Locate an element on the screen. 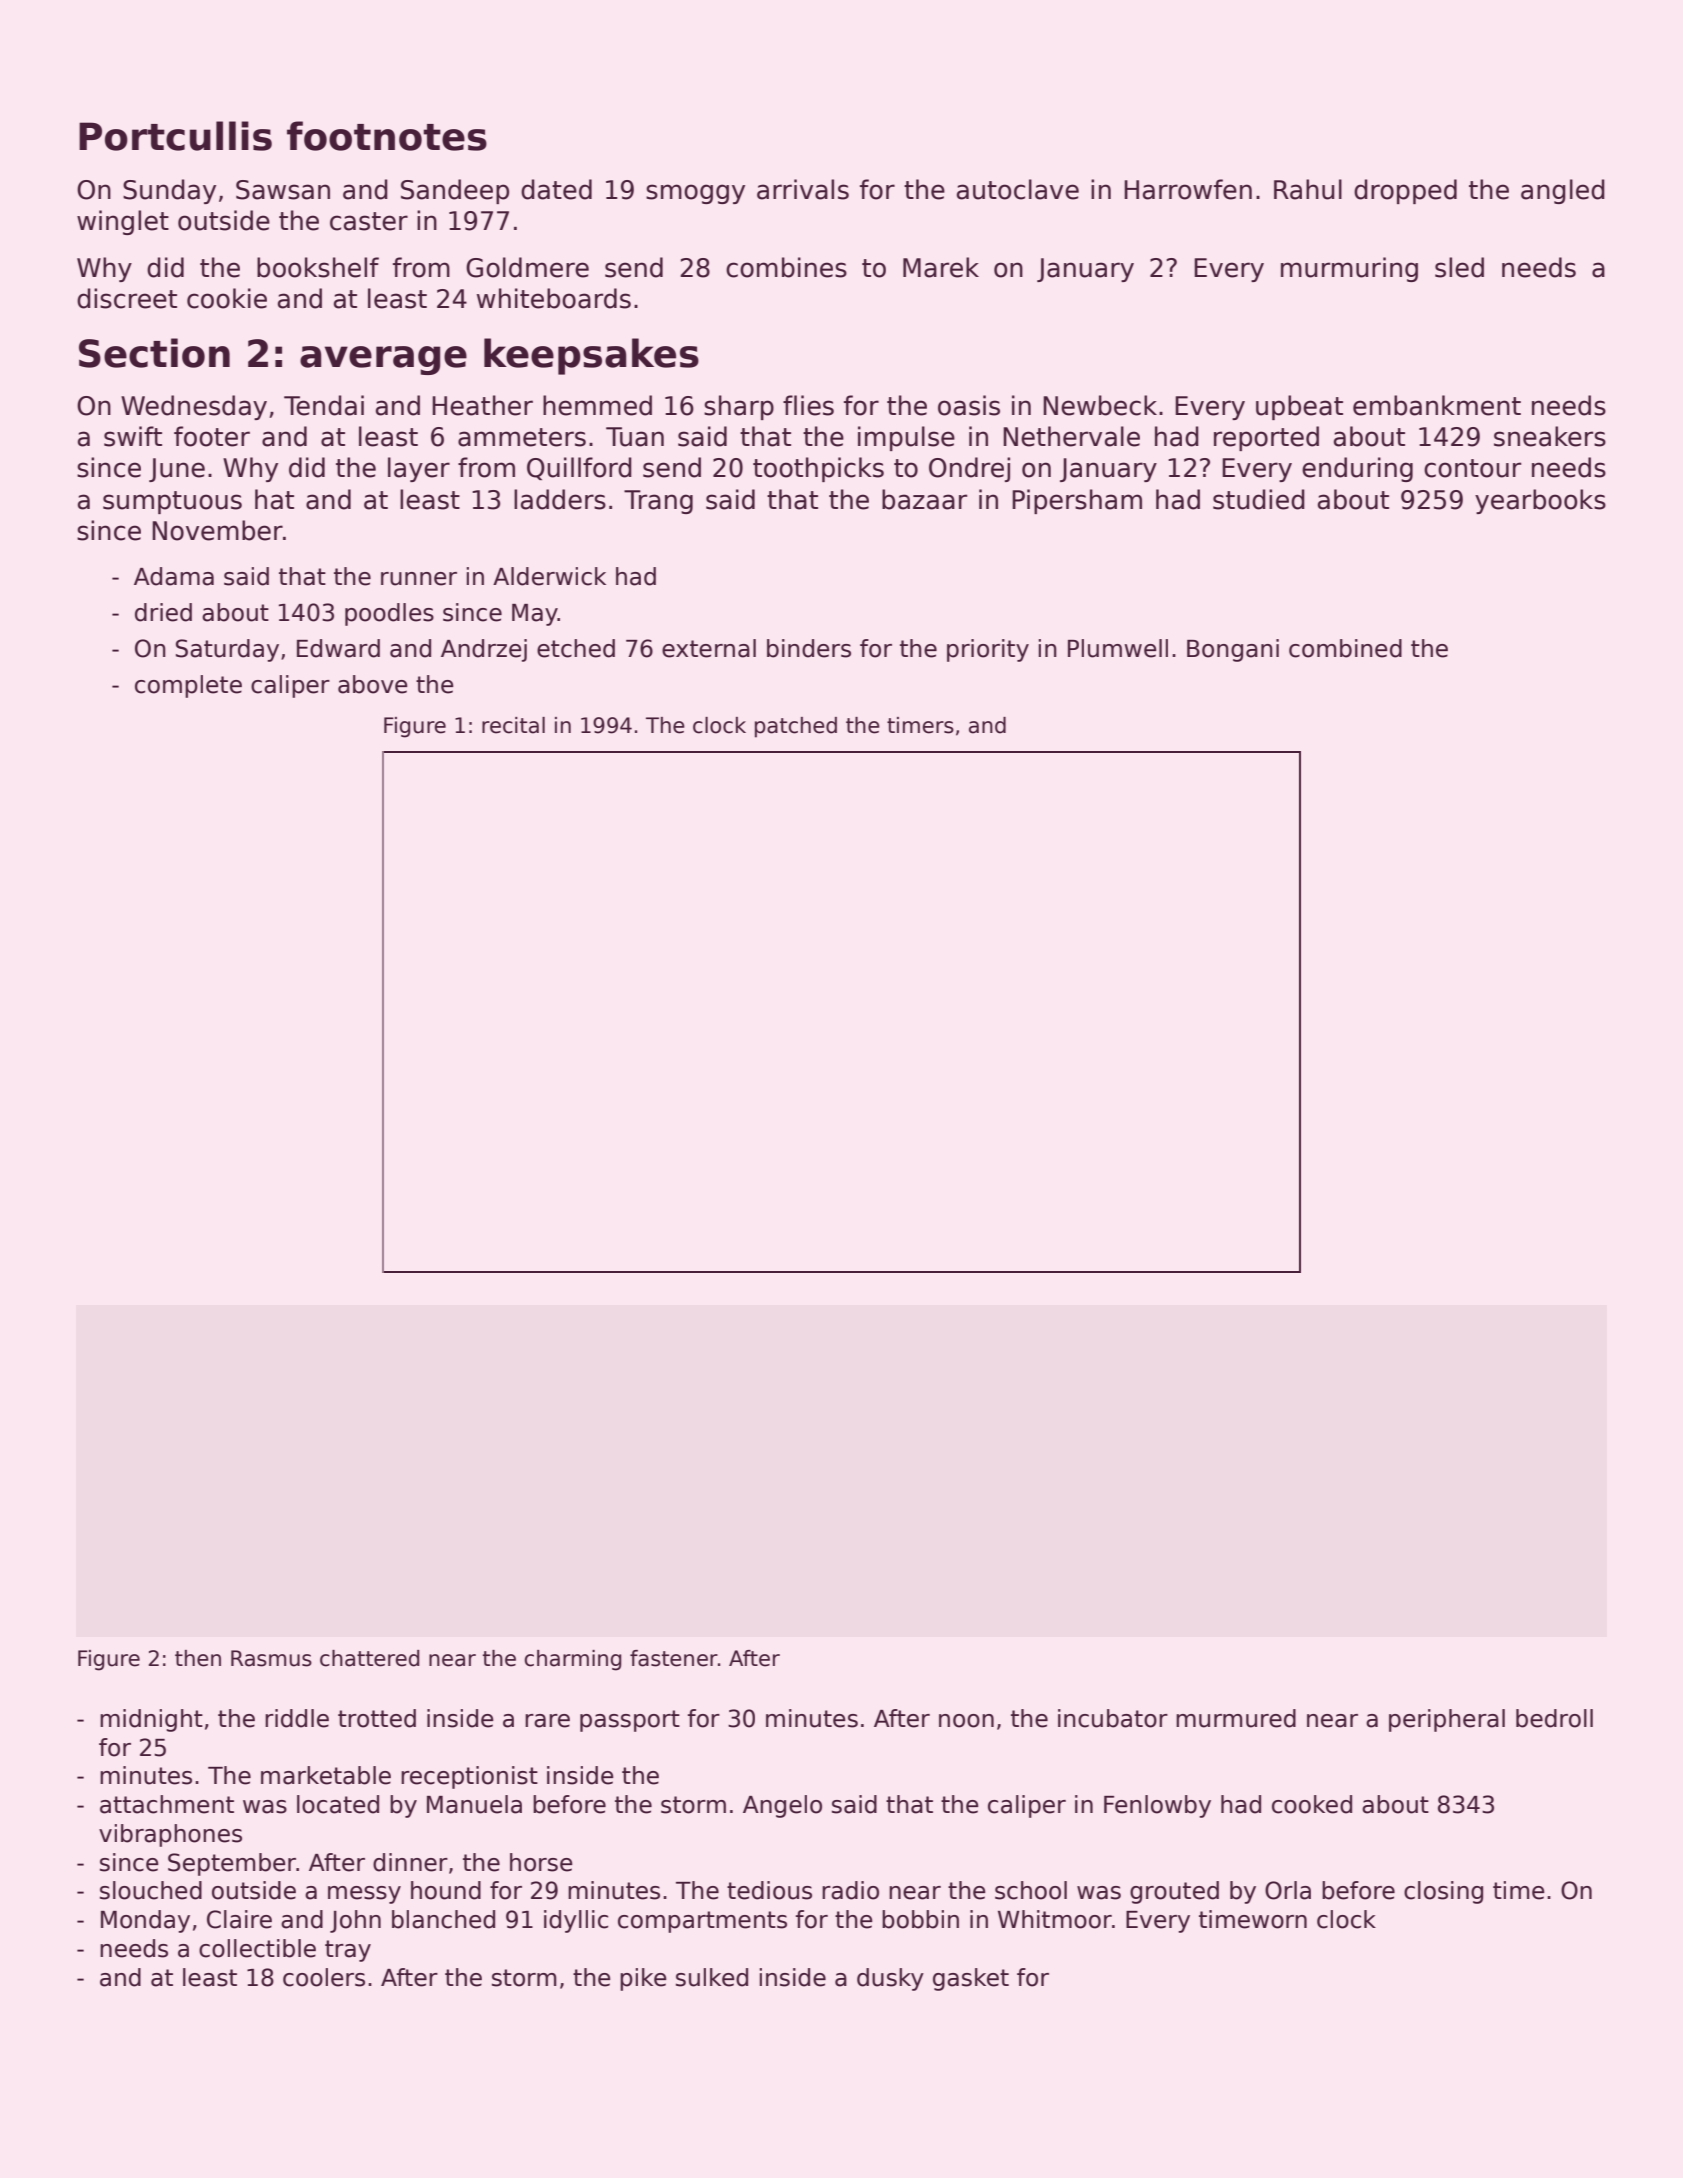  gasket is located at coordinates (971, 1979).
